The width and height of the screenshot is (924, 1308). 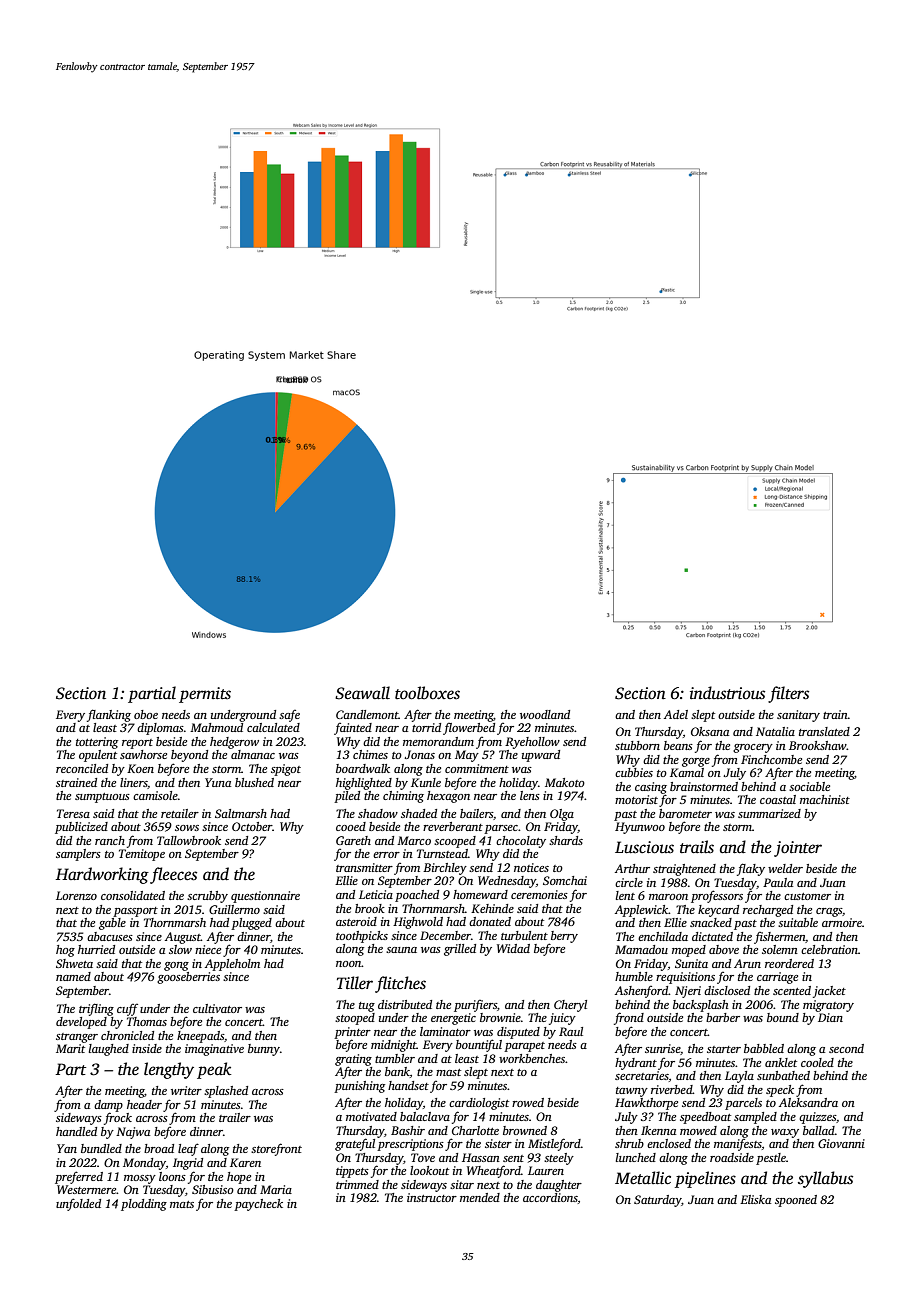 I want to click on tottering, so click(x=97, y=743).
